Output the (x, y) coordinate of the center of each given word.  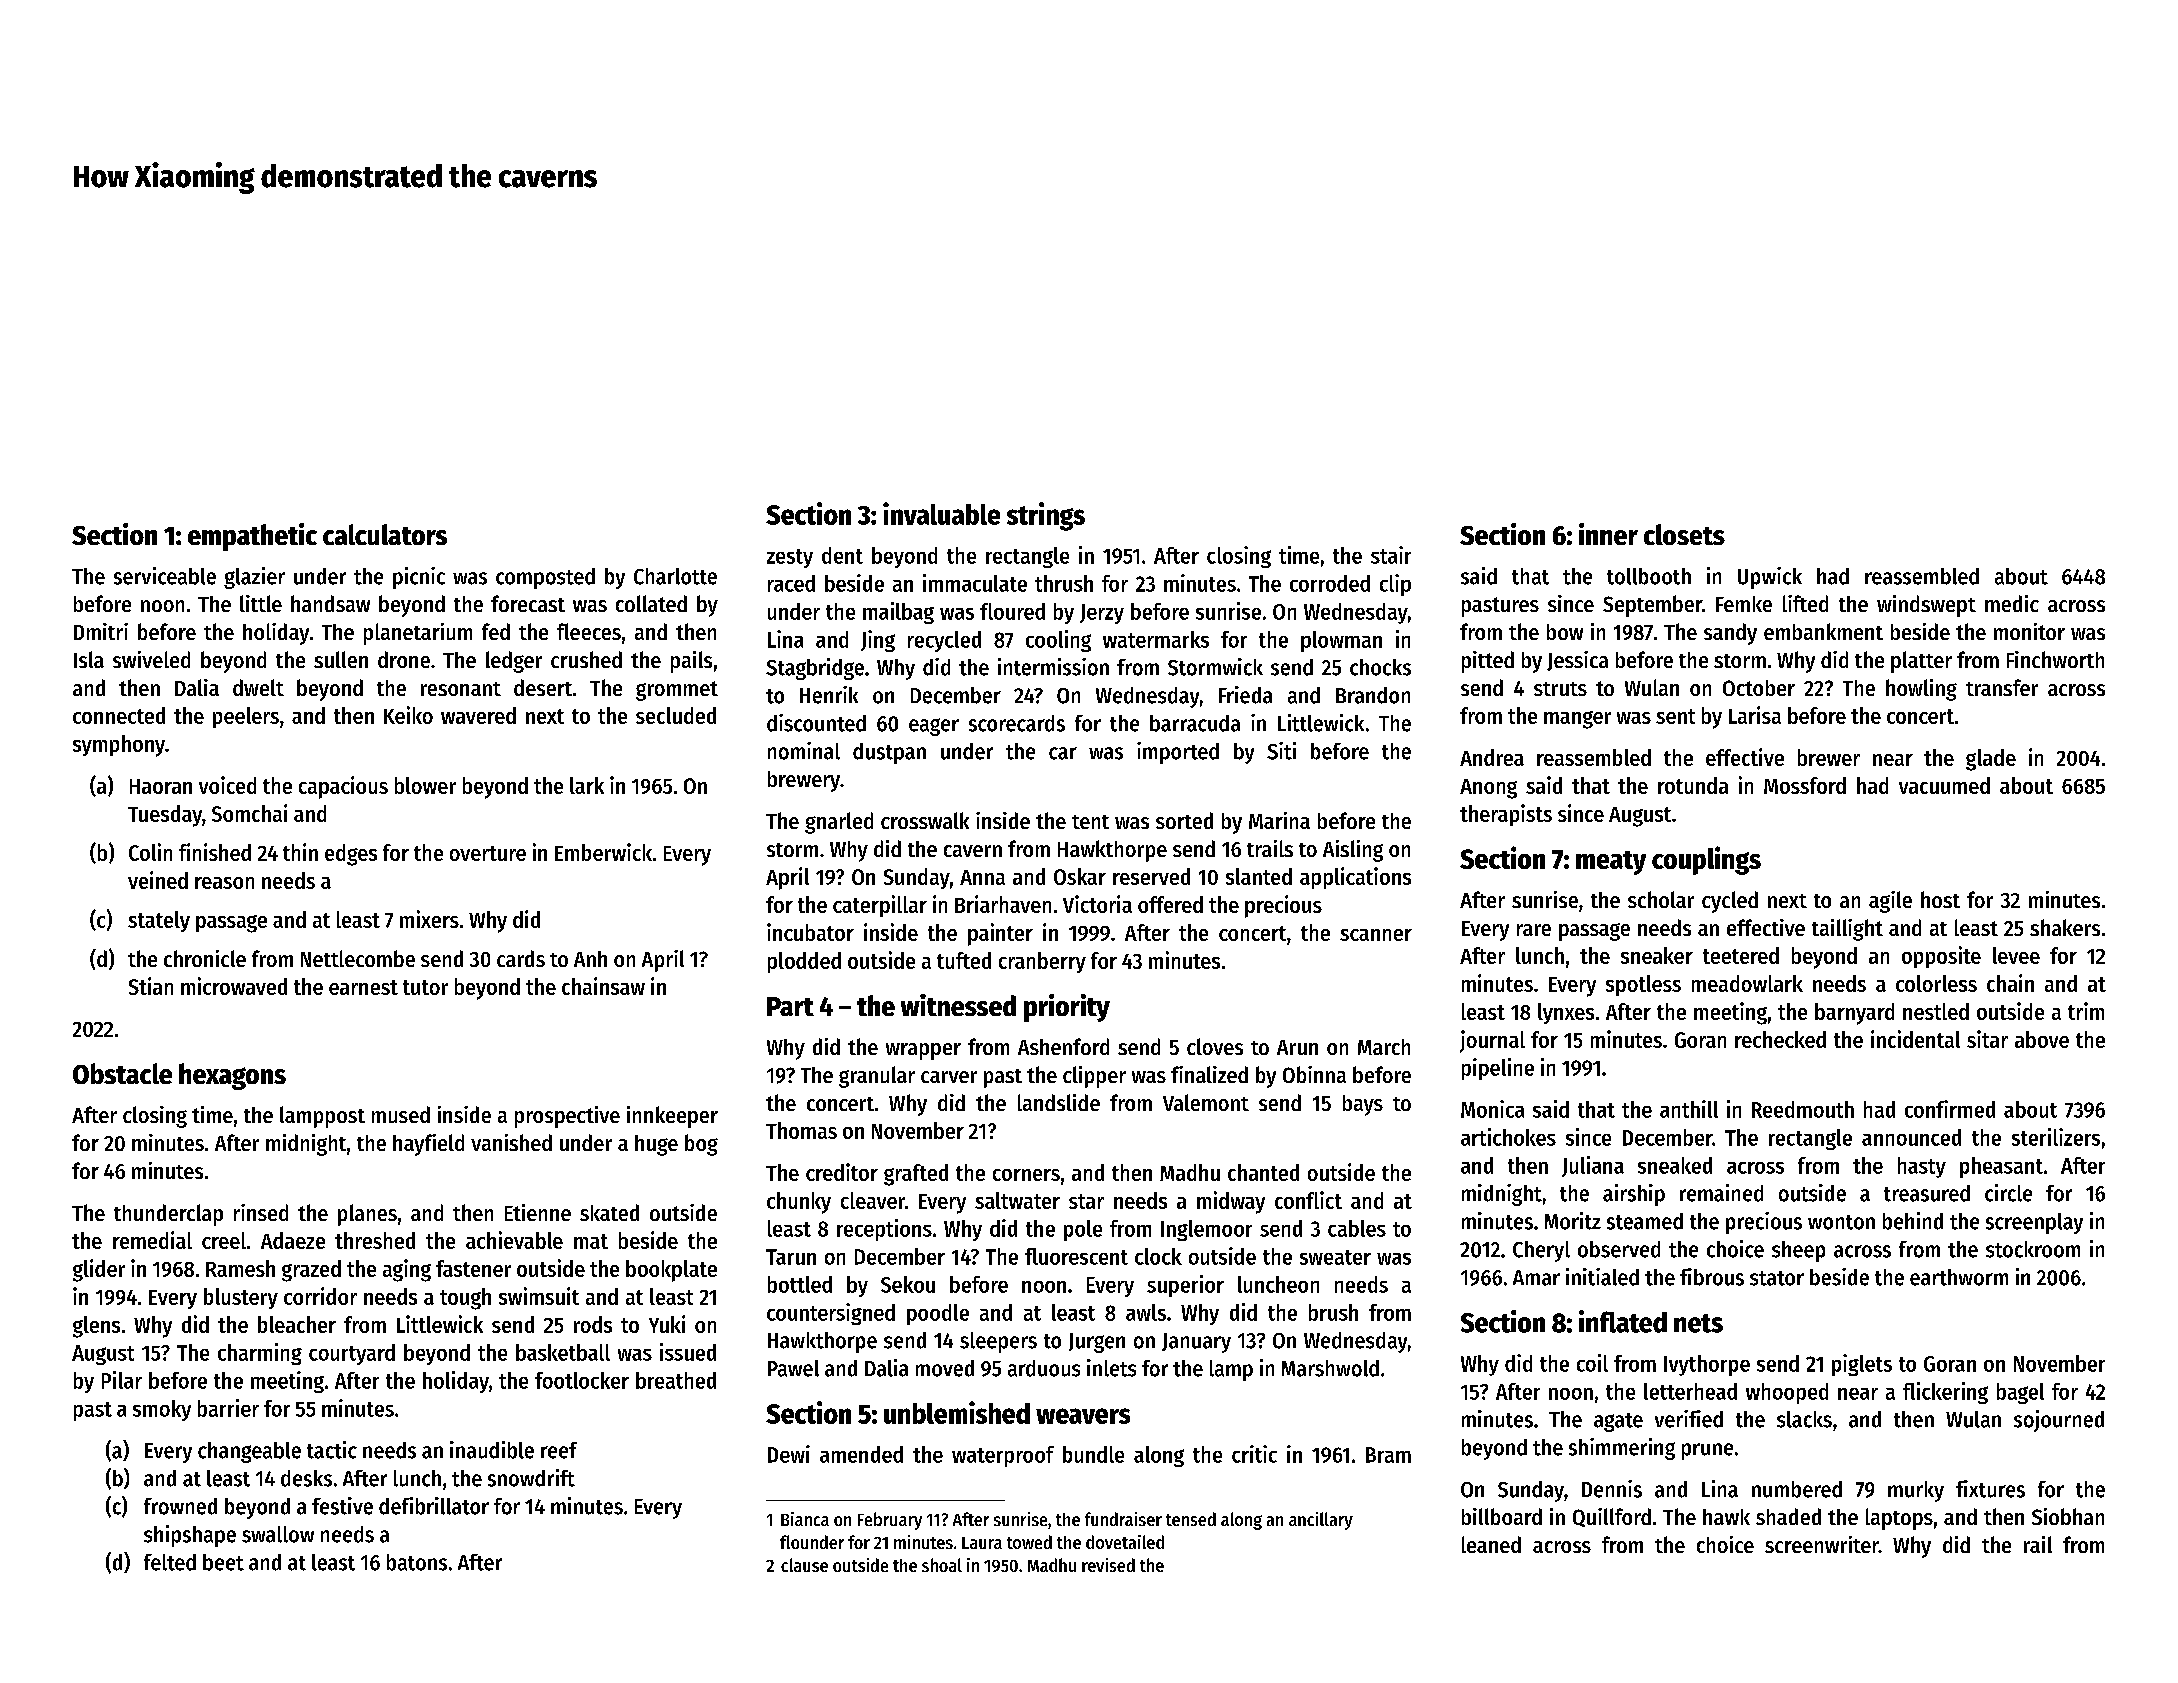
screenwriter (1822, 1544)
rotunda (1693, 785)
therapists (1506, 815)
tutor (425, 987)
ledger (514, 662)
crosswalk (925, 820)
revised (1108, 1565)
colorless (1936, 983)
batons (417, 1562)
